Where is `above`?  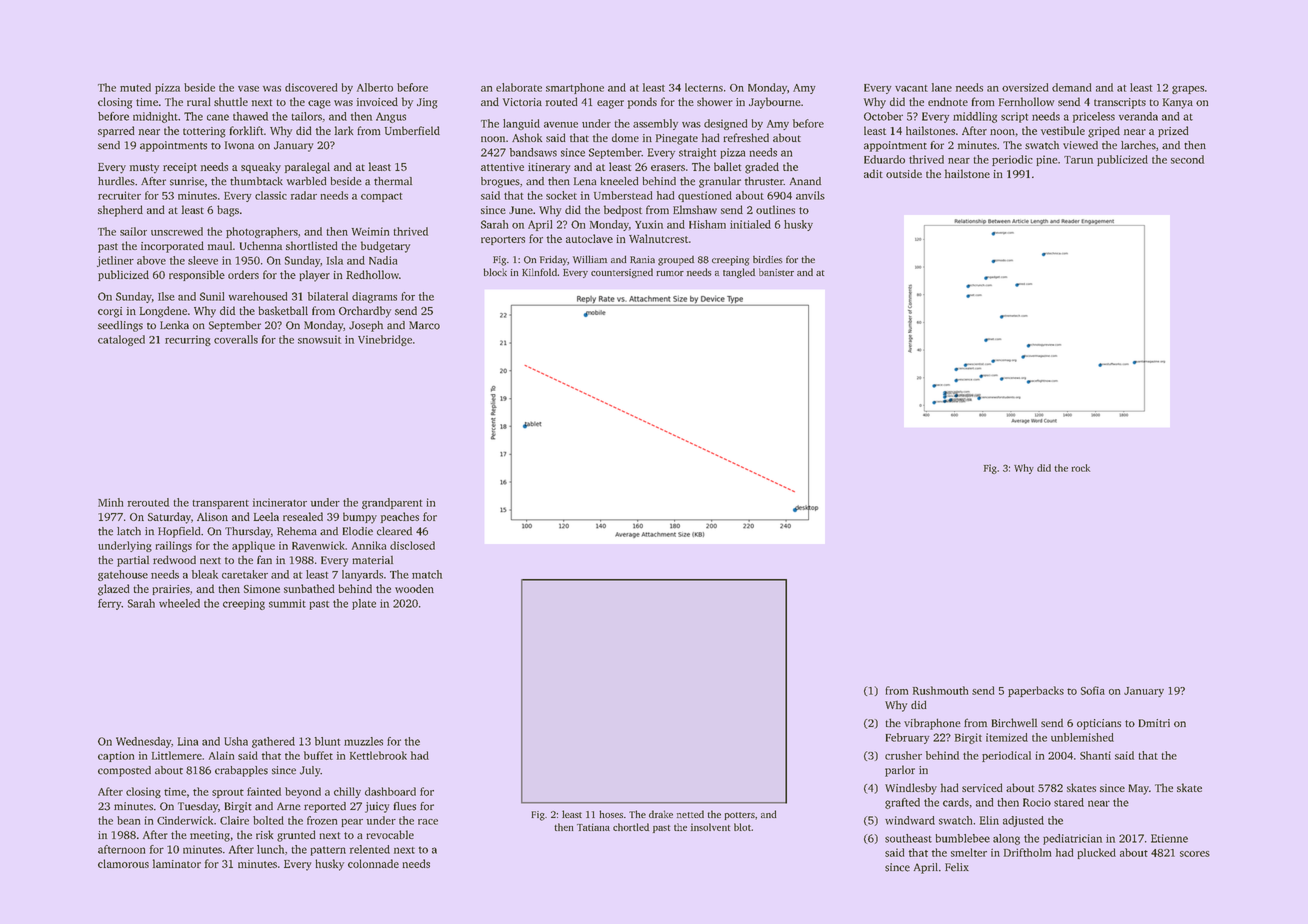 above is located at coordinates (151, 260).
